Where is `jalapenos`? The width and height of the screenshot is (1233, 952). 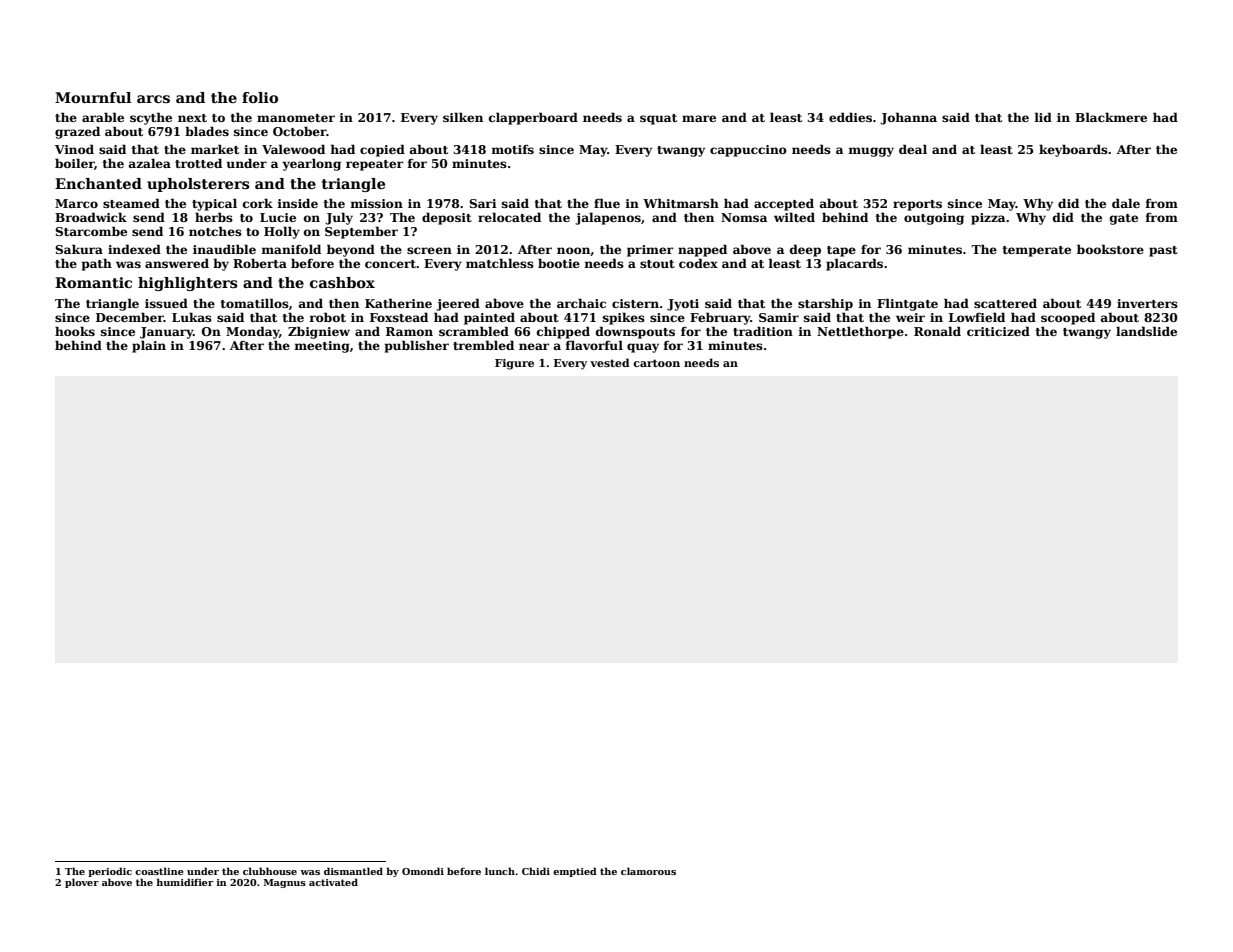 jalapenos is located at coordinates (608, 218).
